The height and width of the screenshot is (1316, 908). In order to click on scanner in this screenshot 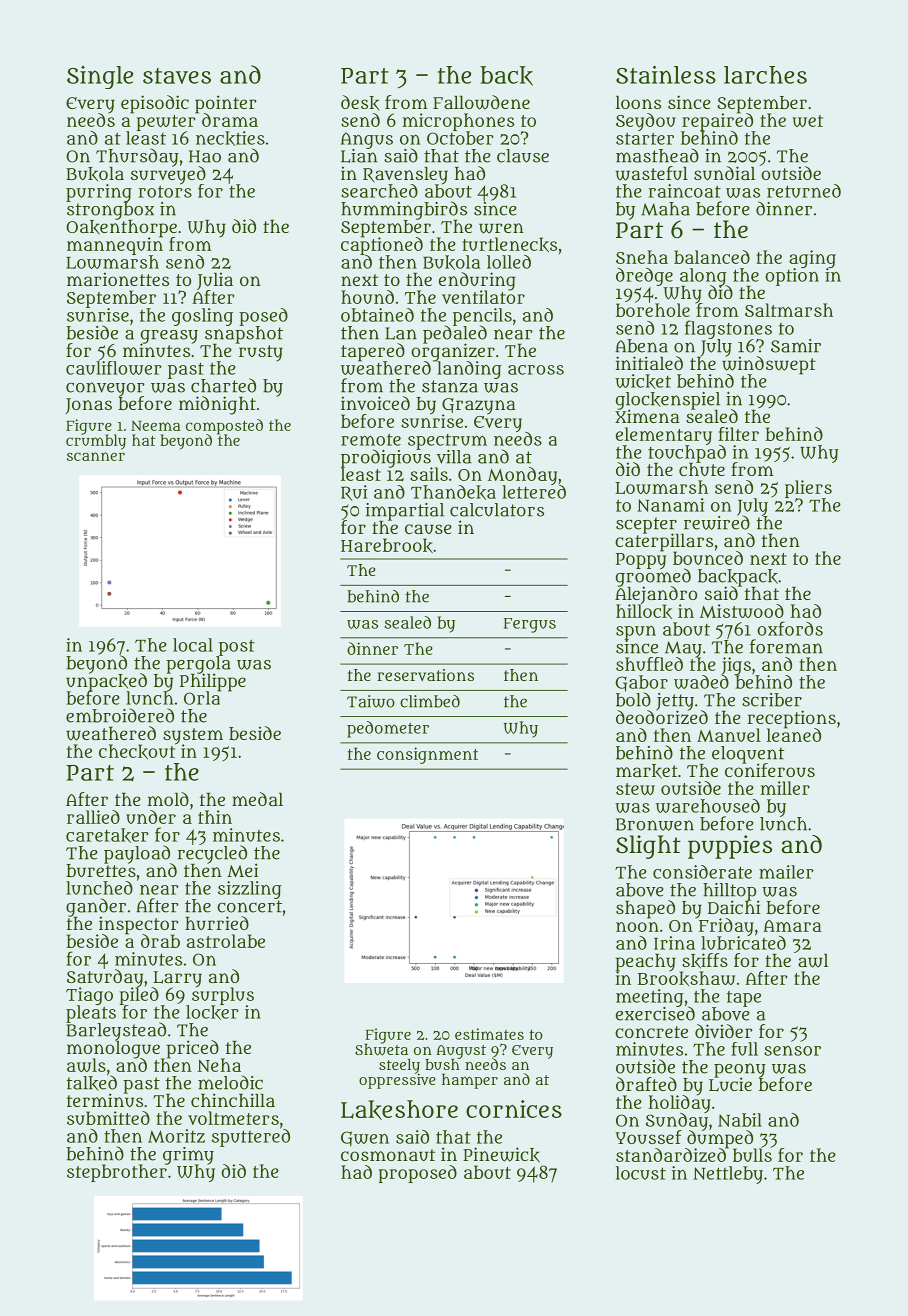, I will do `click(96, 456)`.
